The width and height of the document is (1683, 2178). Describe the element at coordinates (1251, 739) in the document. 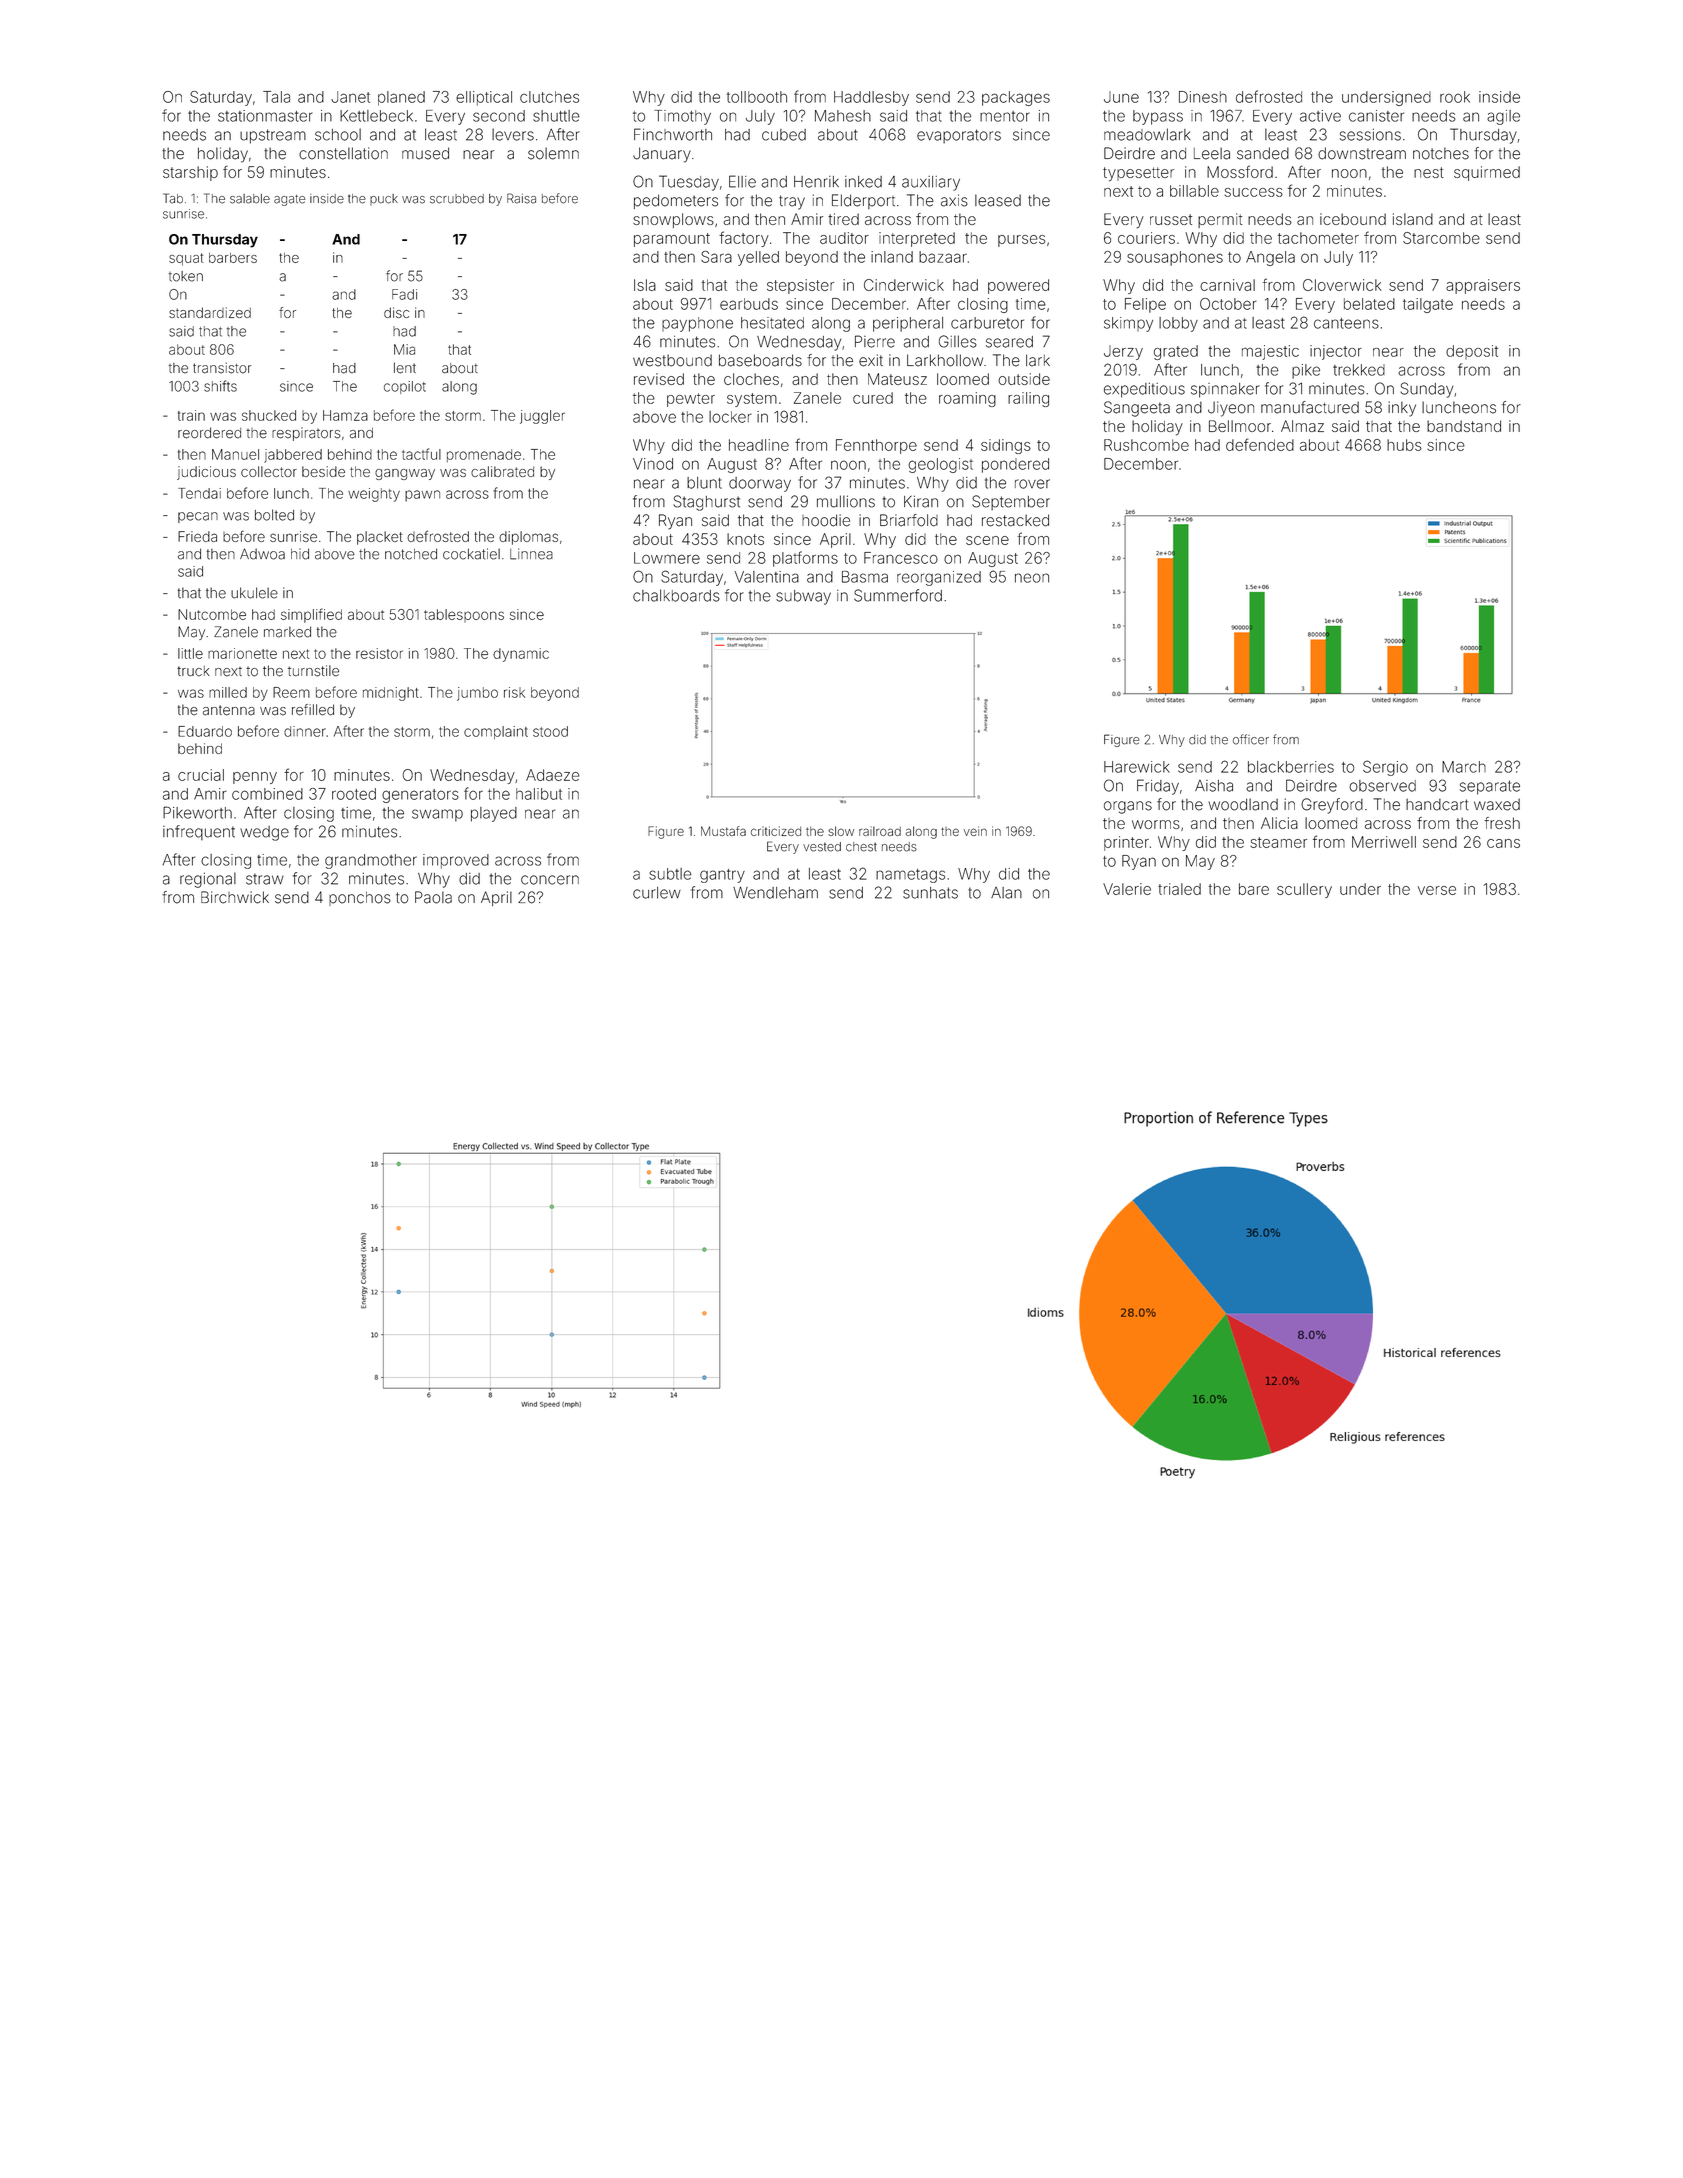

I see `officer` at that location.
